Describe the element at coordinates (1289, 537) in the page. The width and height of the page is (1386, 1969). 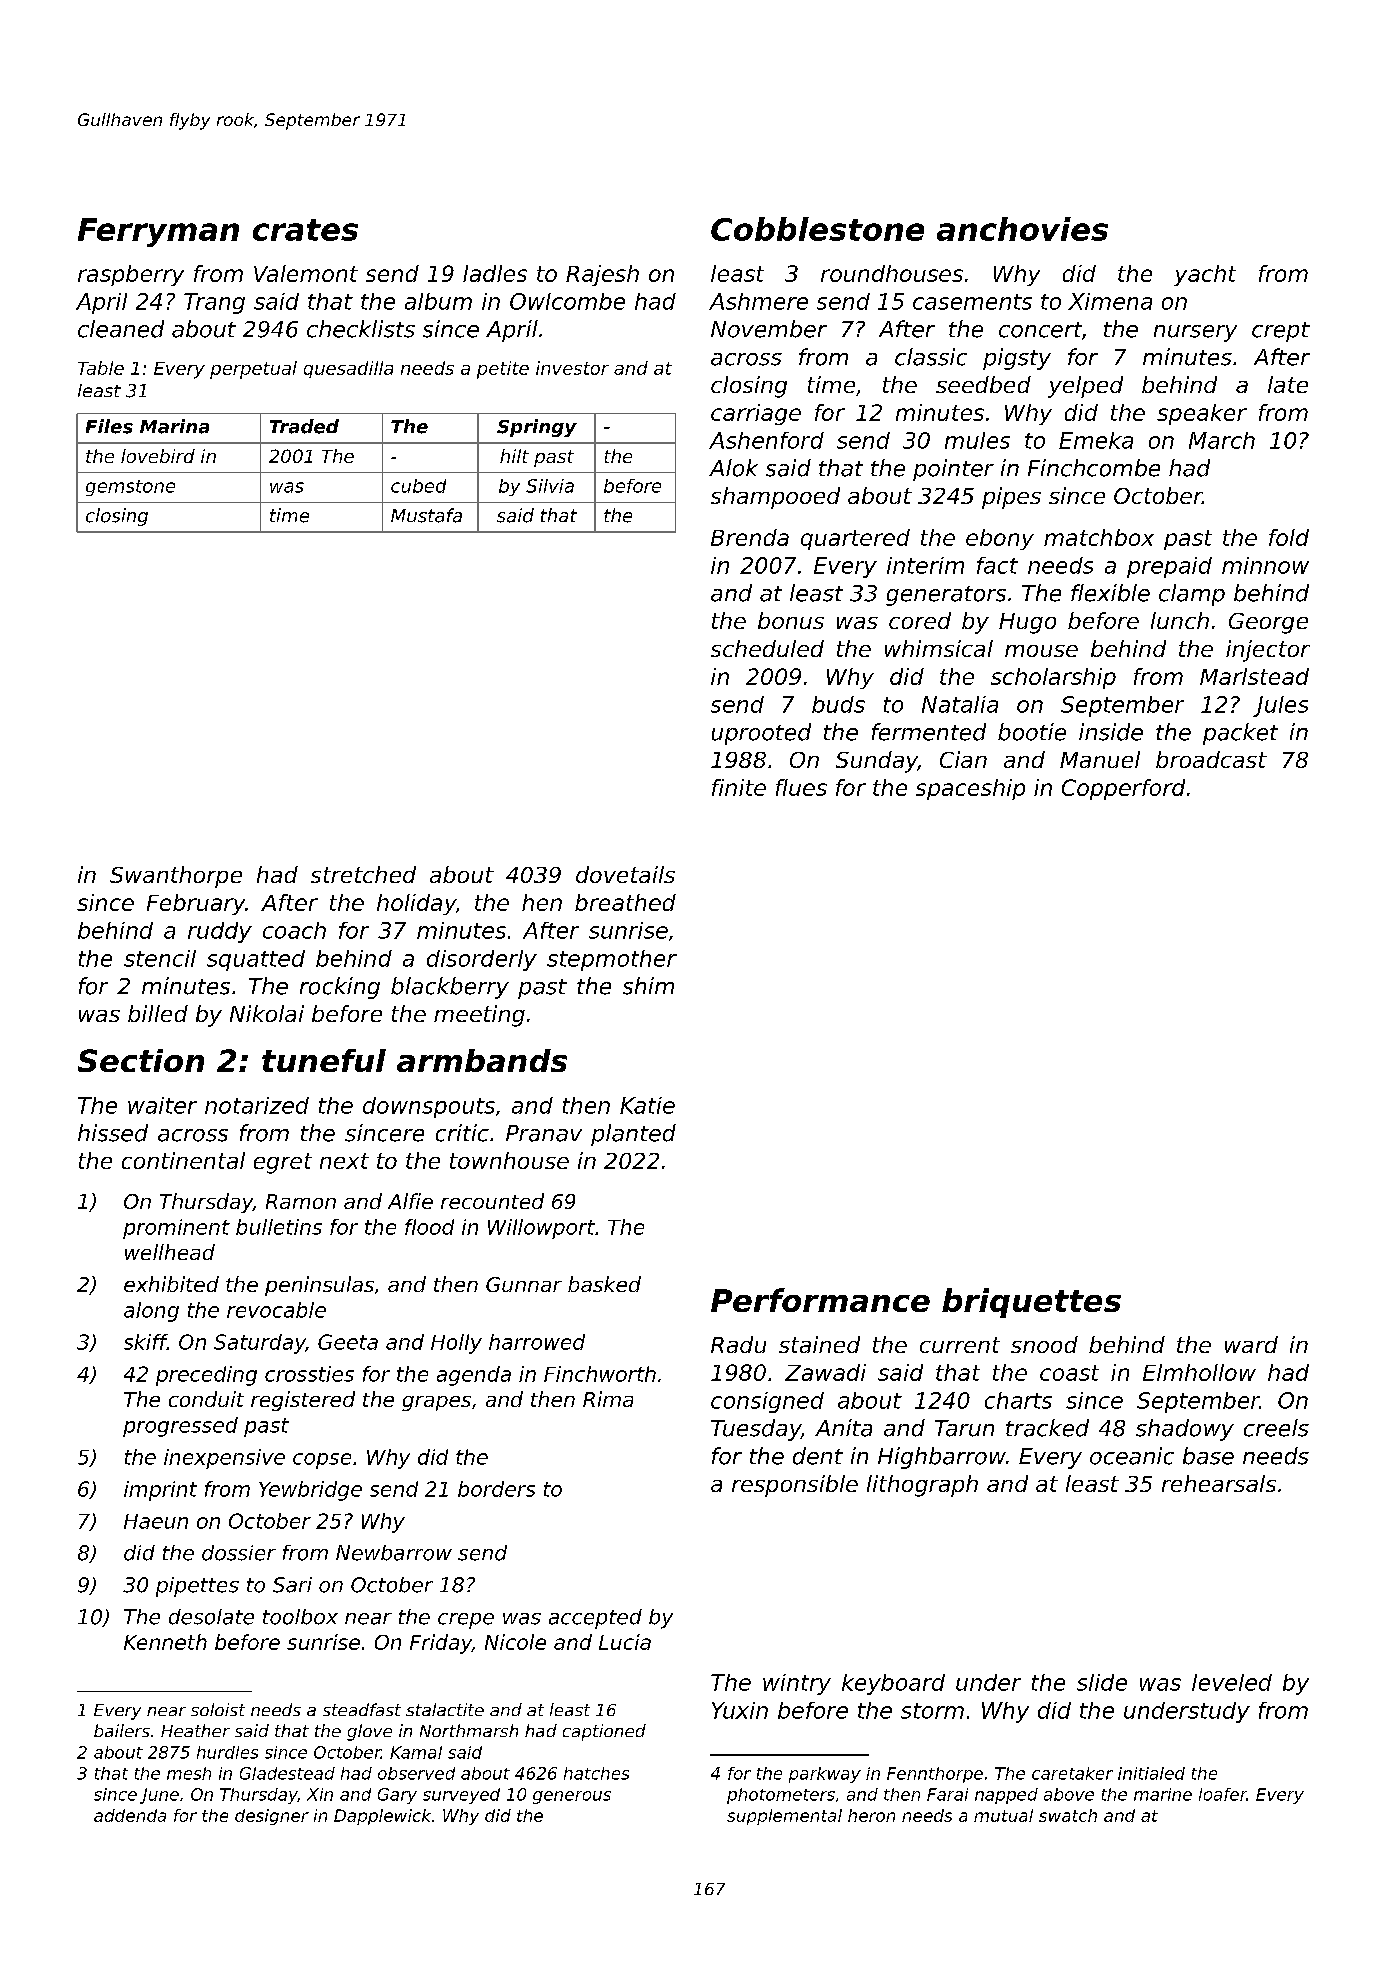
I see `fold` at that location.
